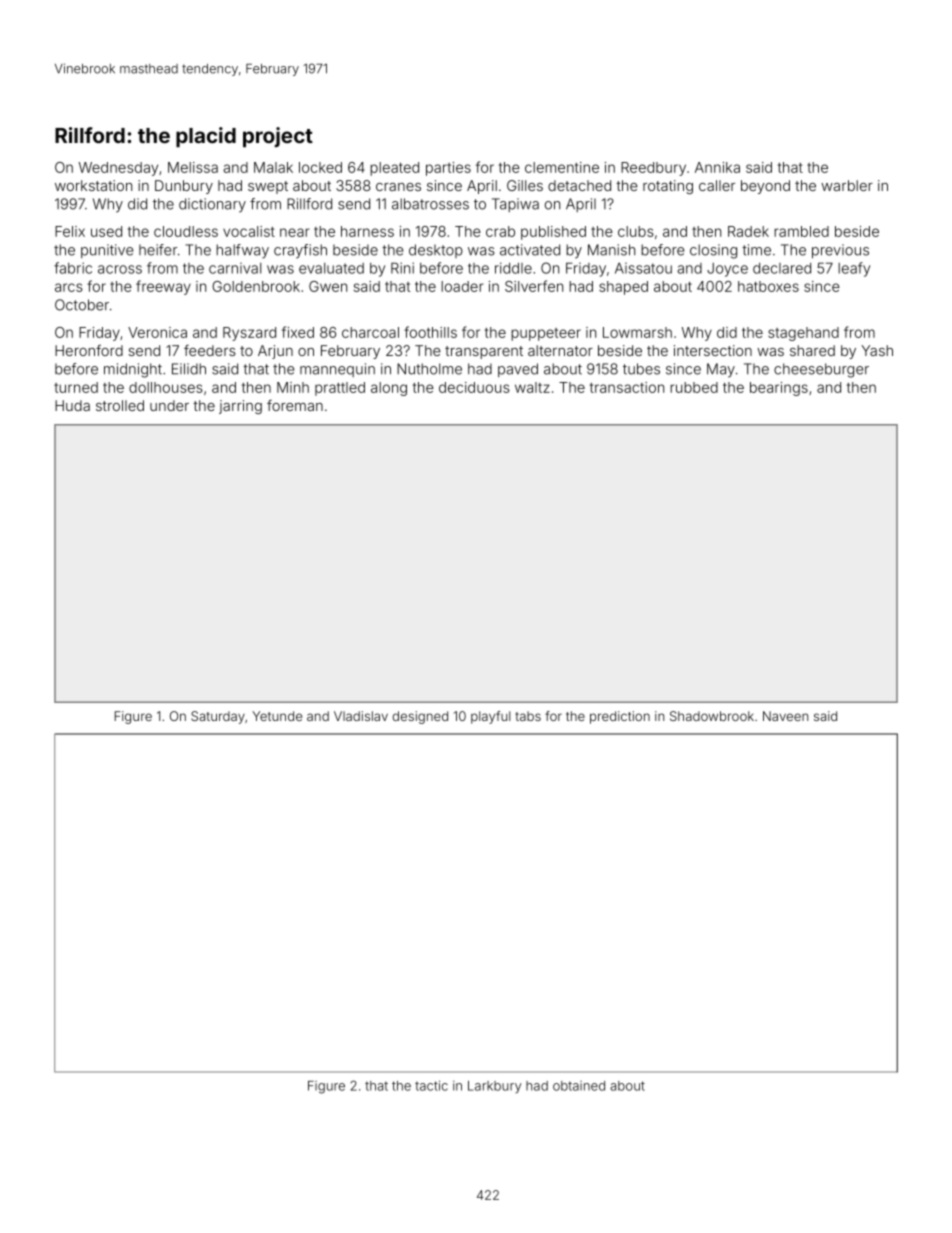  I want to click on Naveen, so click(785, 716).
